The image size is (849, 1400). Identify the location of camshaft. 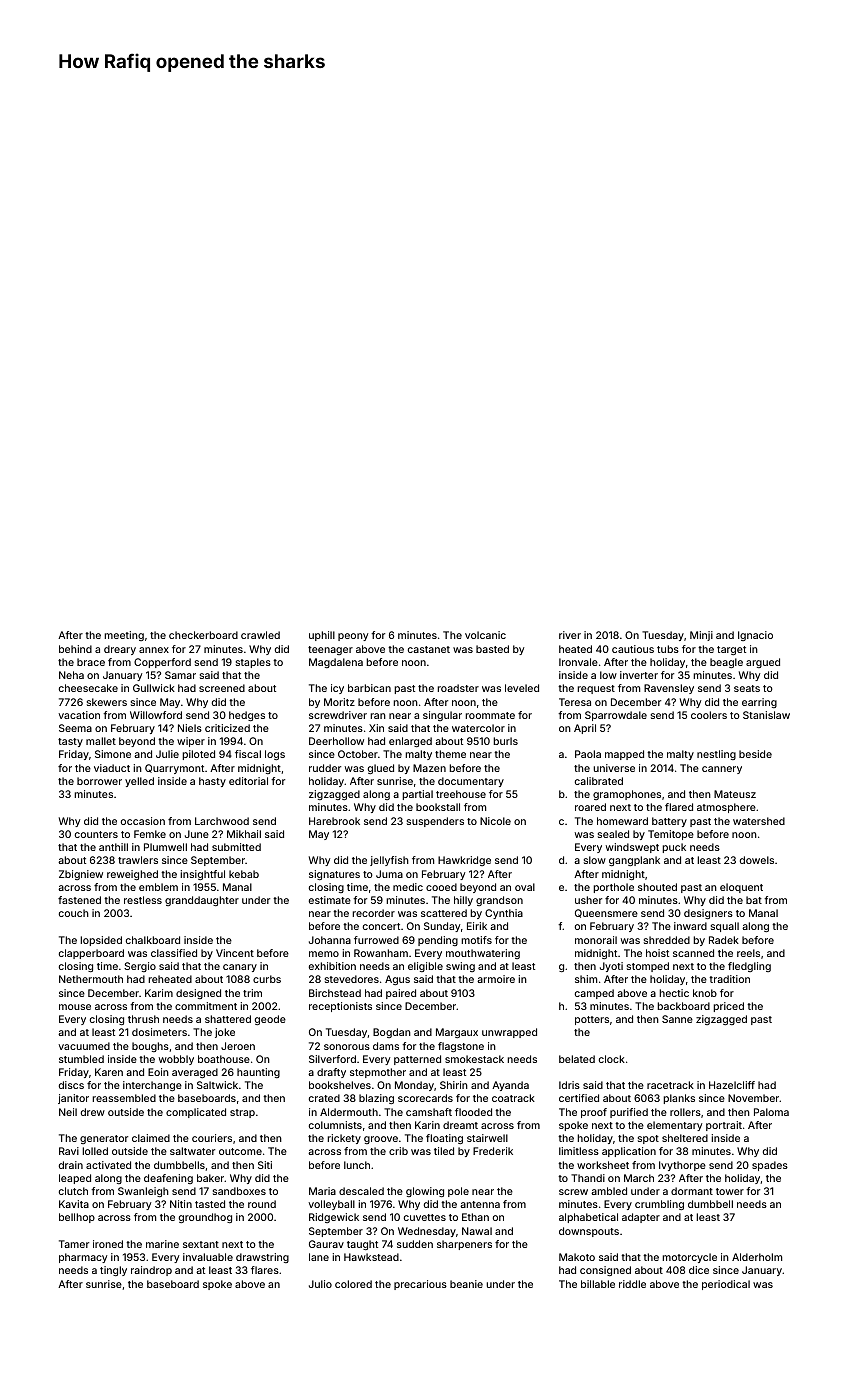
(429, 1112).
